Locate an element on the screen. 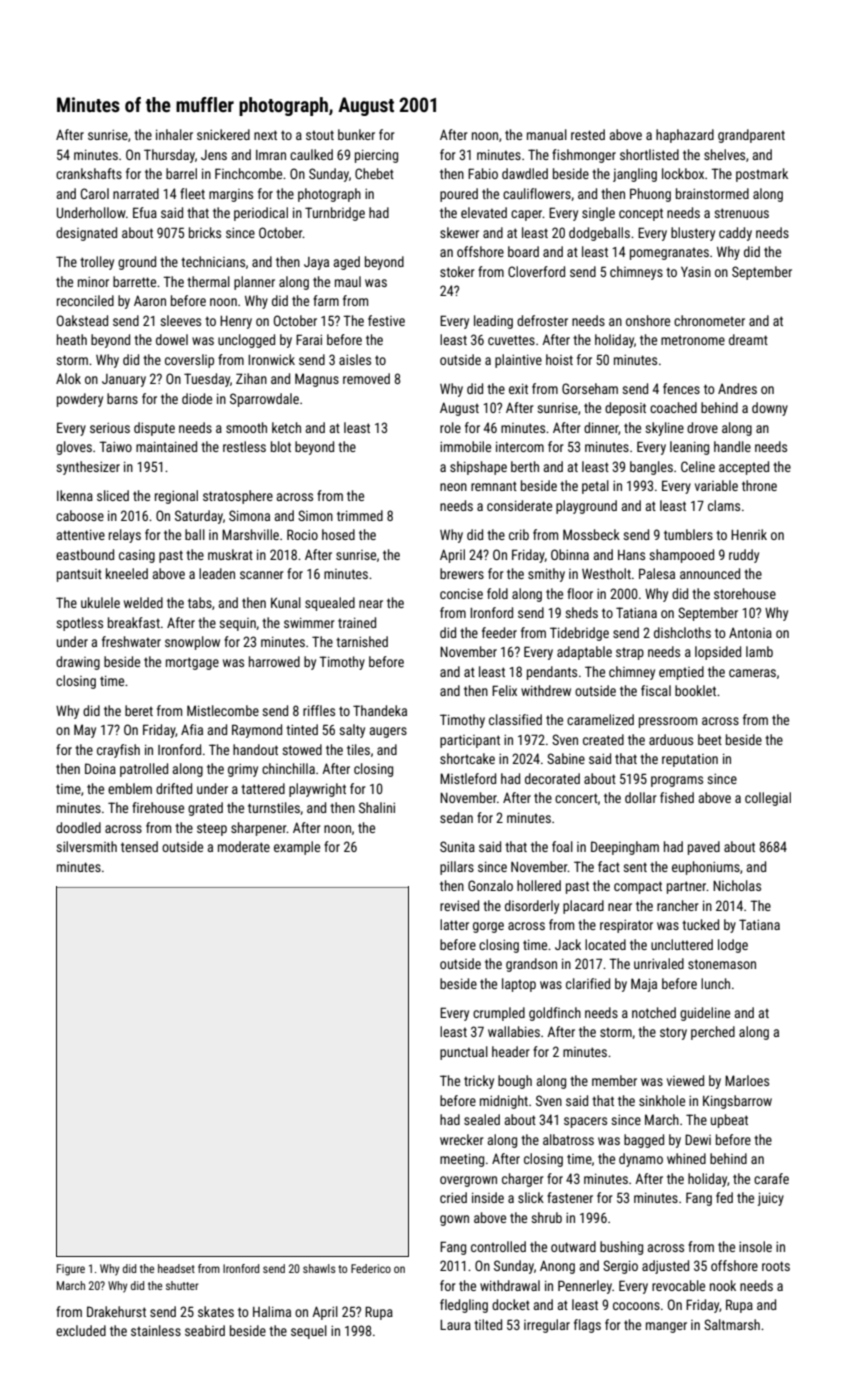 This screenshot has width=849, height=1400. stonemason is located at coordinates (722, 964).
